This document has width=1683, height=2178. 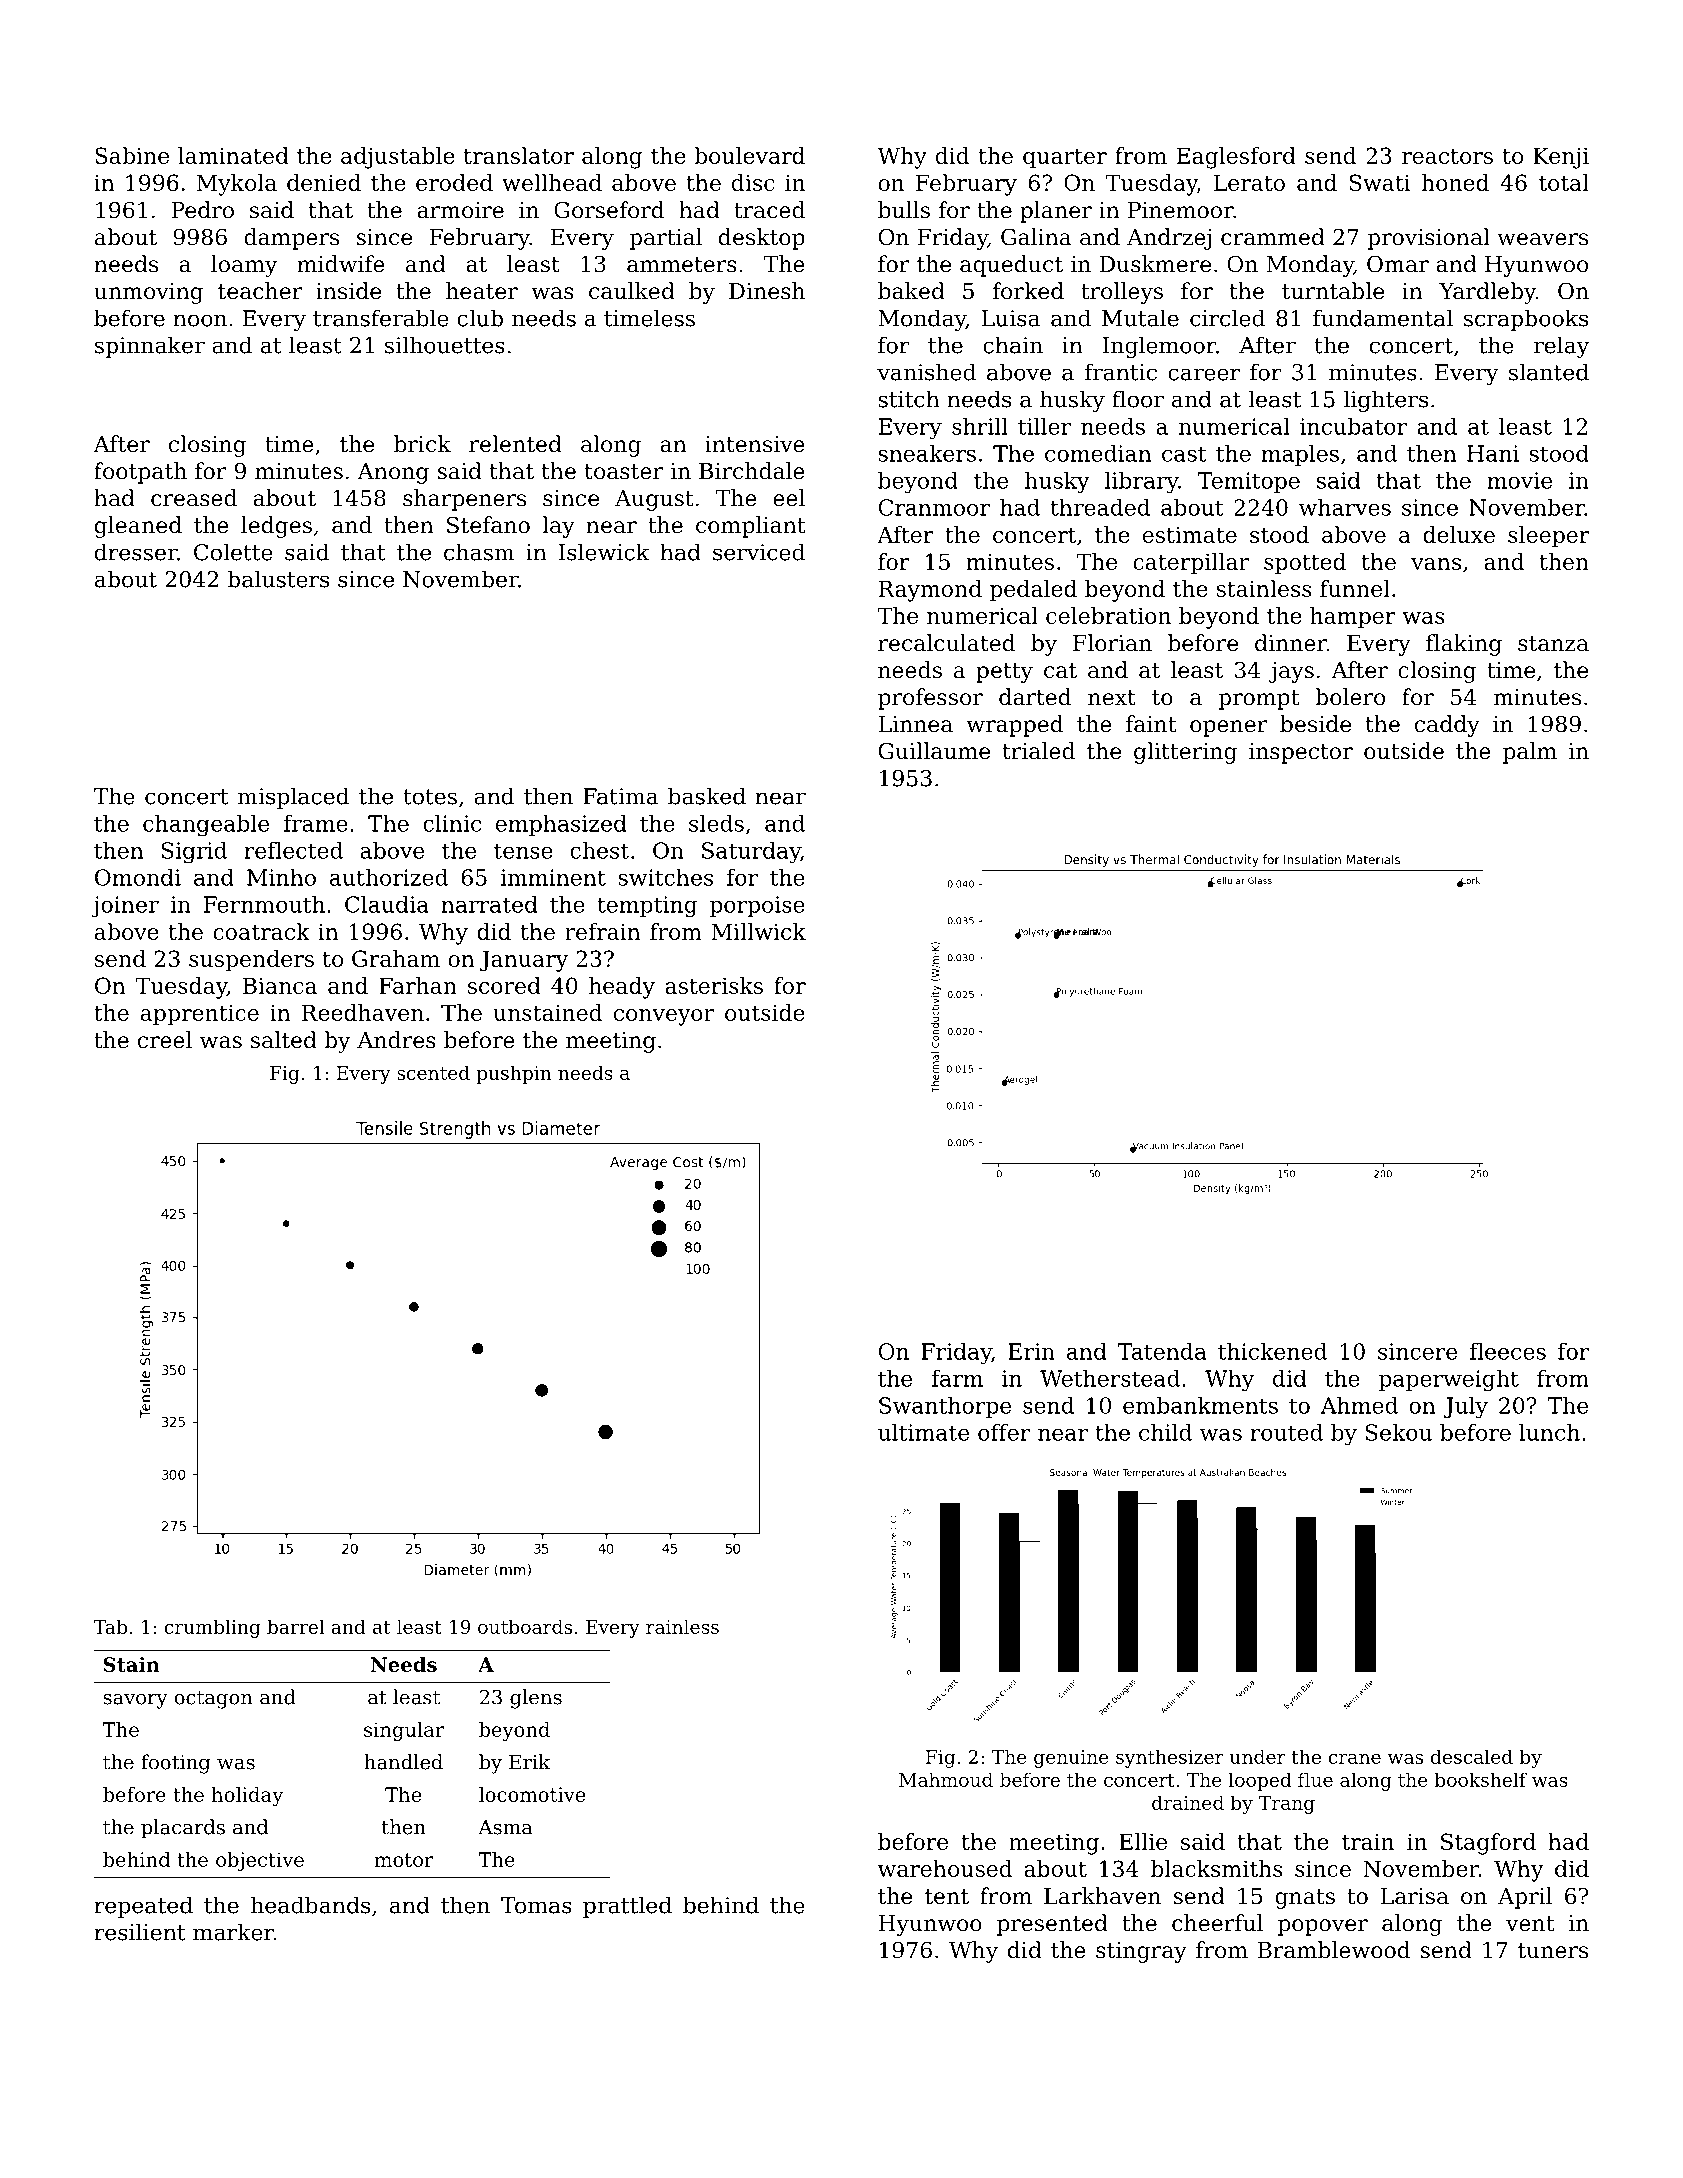 I want to click on conveyor, so click(x=664, y=1017).
